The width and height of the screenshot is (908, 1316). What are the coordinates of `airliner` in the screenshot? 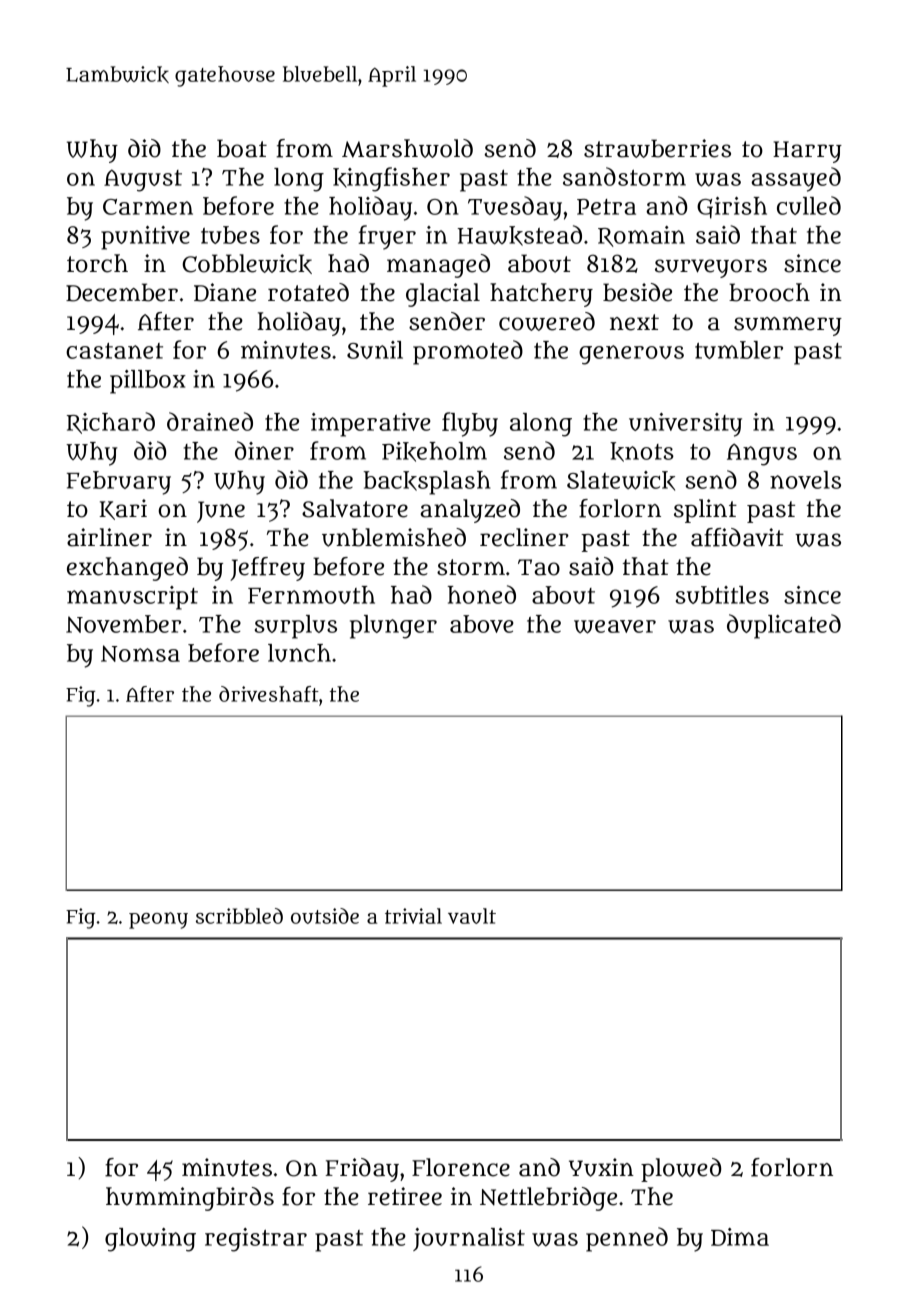 It's located at (109, 537).
